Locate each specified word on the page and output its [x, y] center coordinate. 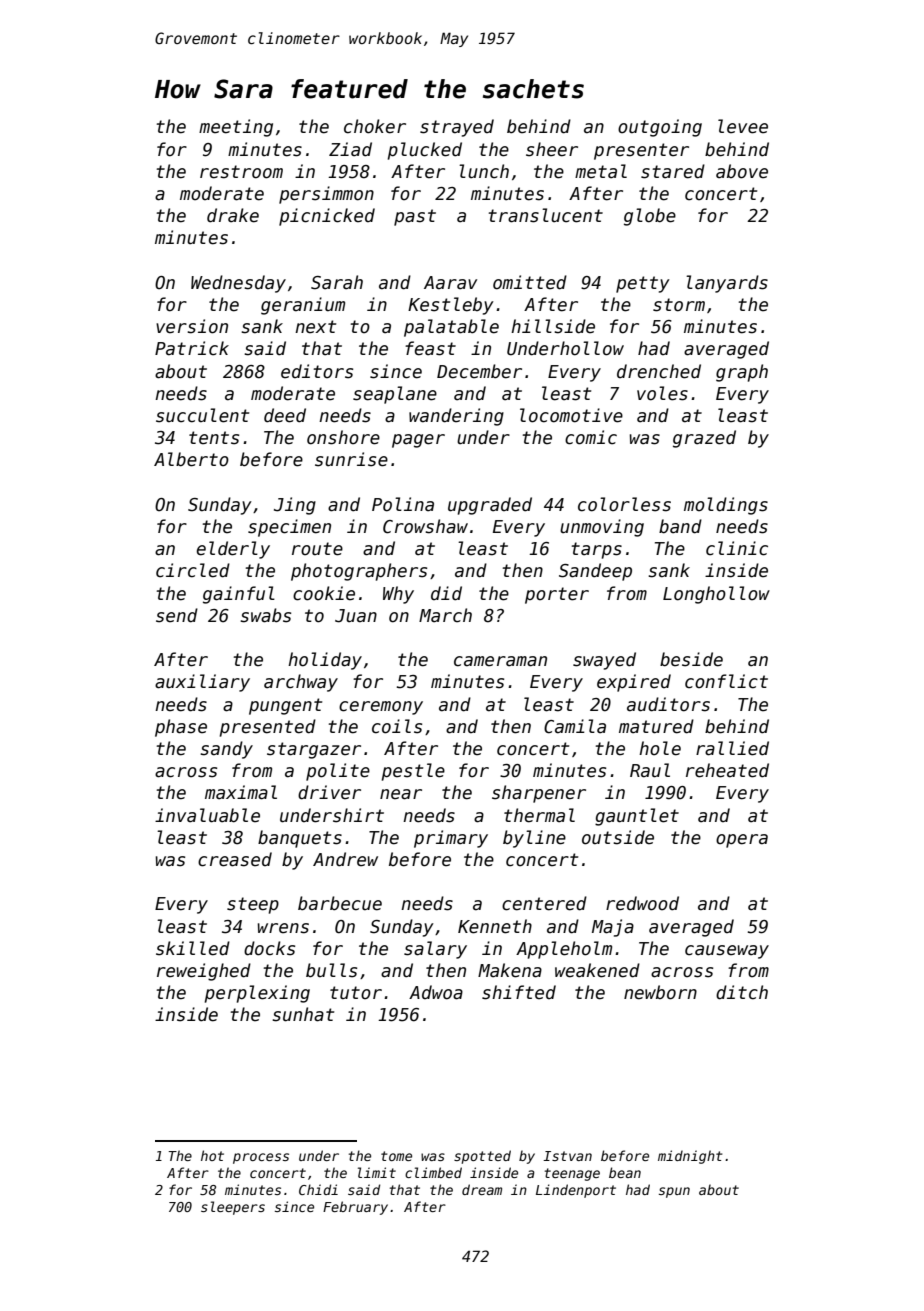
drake [233, 215]
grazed [704, 439]
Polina [403, 504]
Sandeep [595, 572]
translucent [546, 215]
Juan [356, 616]
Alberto [191, 459]
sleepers [233, 1208]
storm [679, 305]
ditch [742, 992]
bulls [331, 970]
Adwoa [436, 992]
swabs [265, 615]
